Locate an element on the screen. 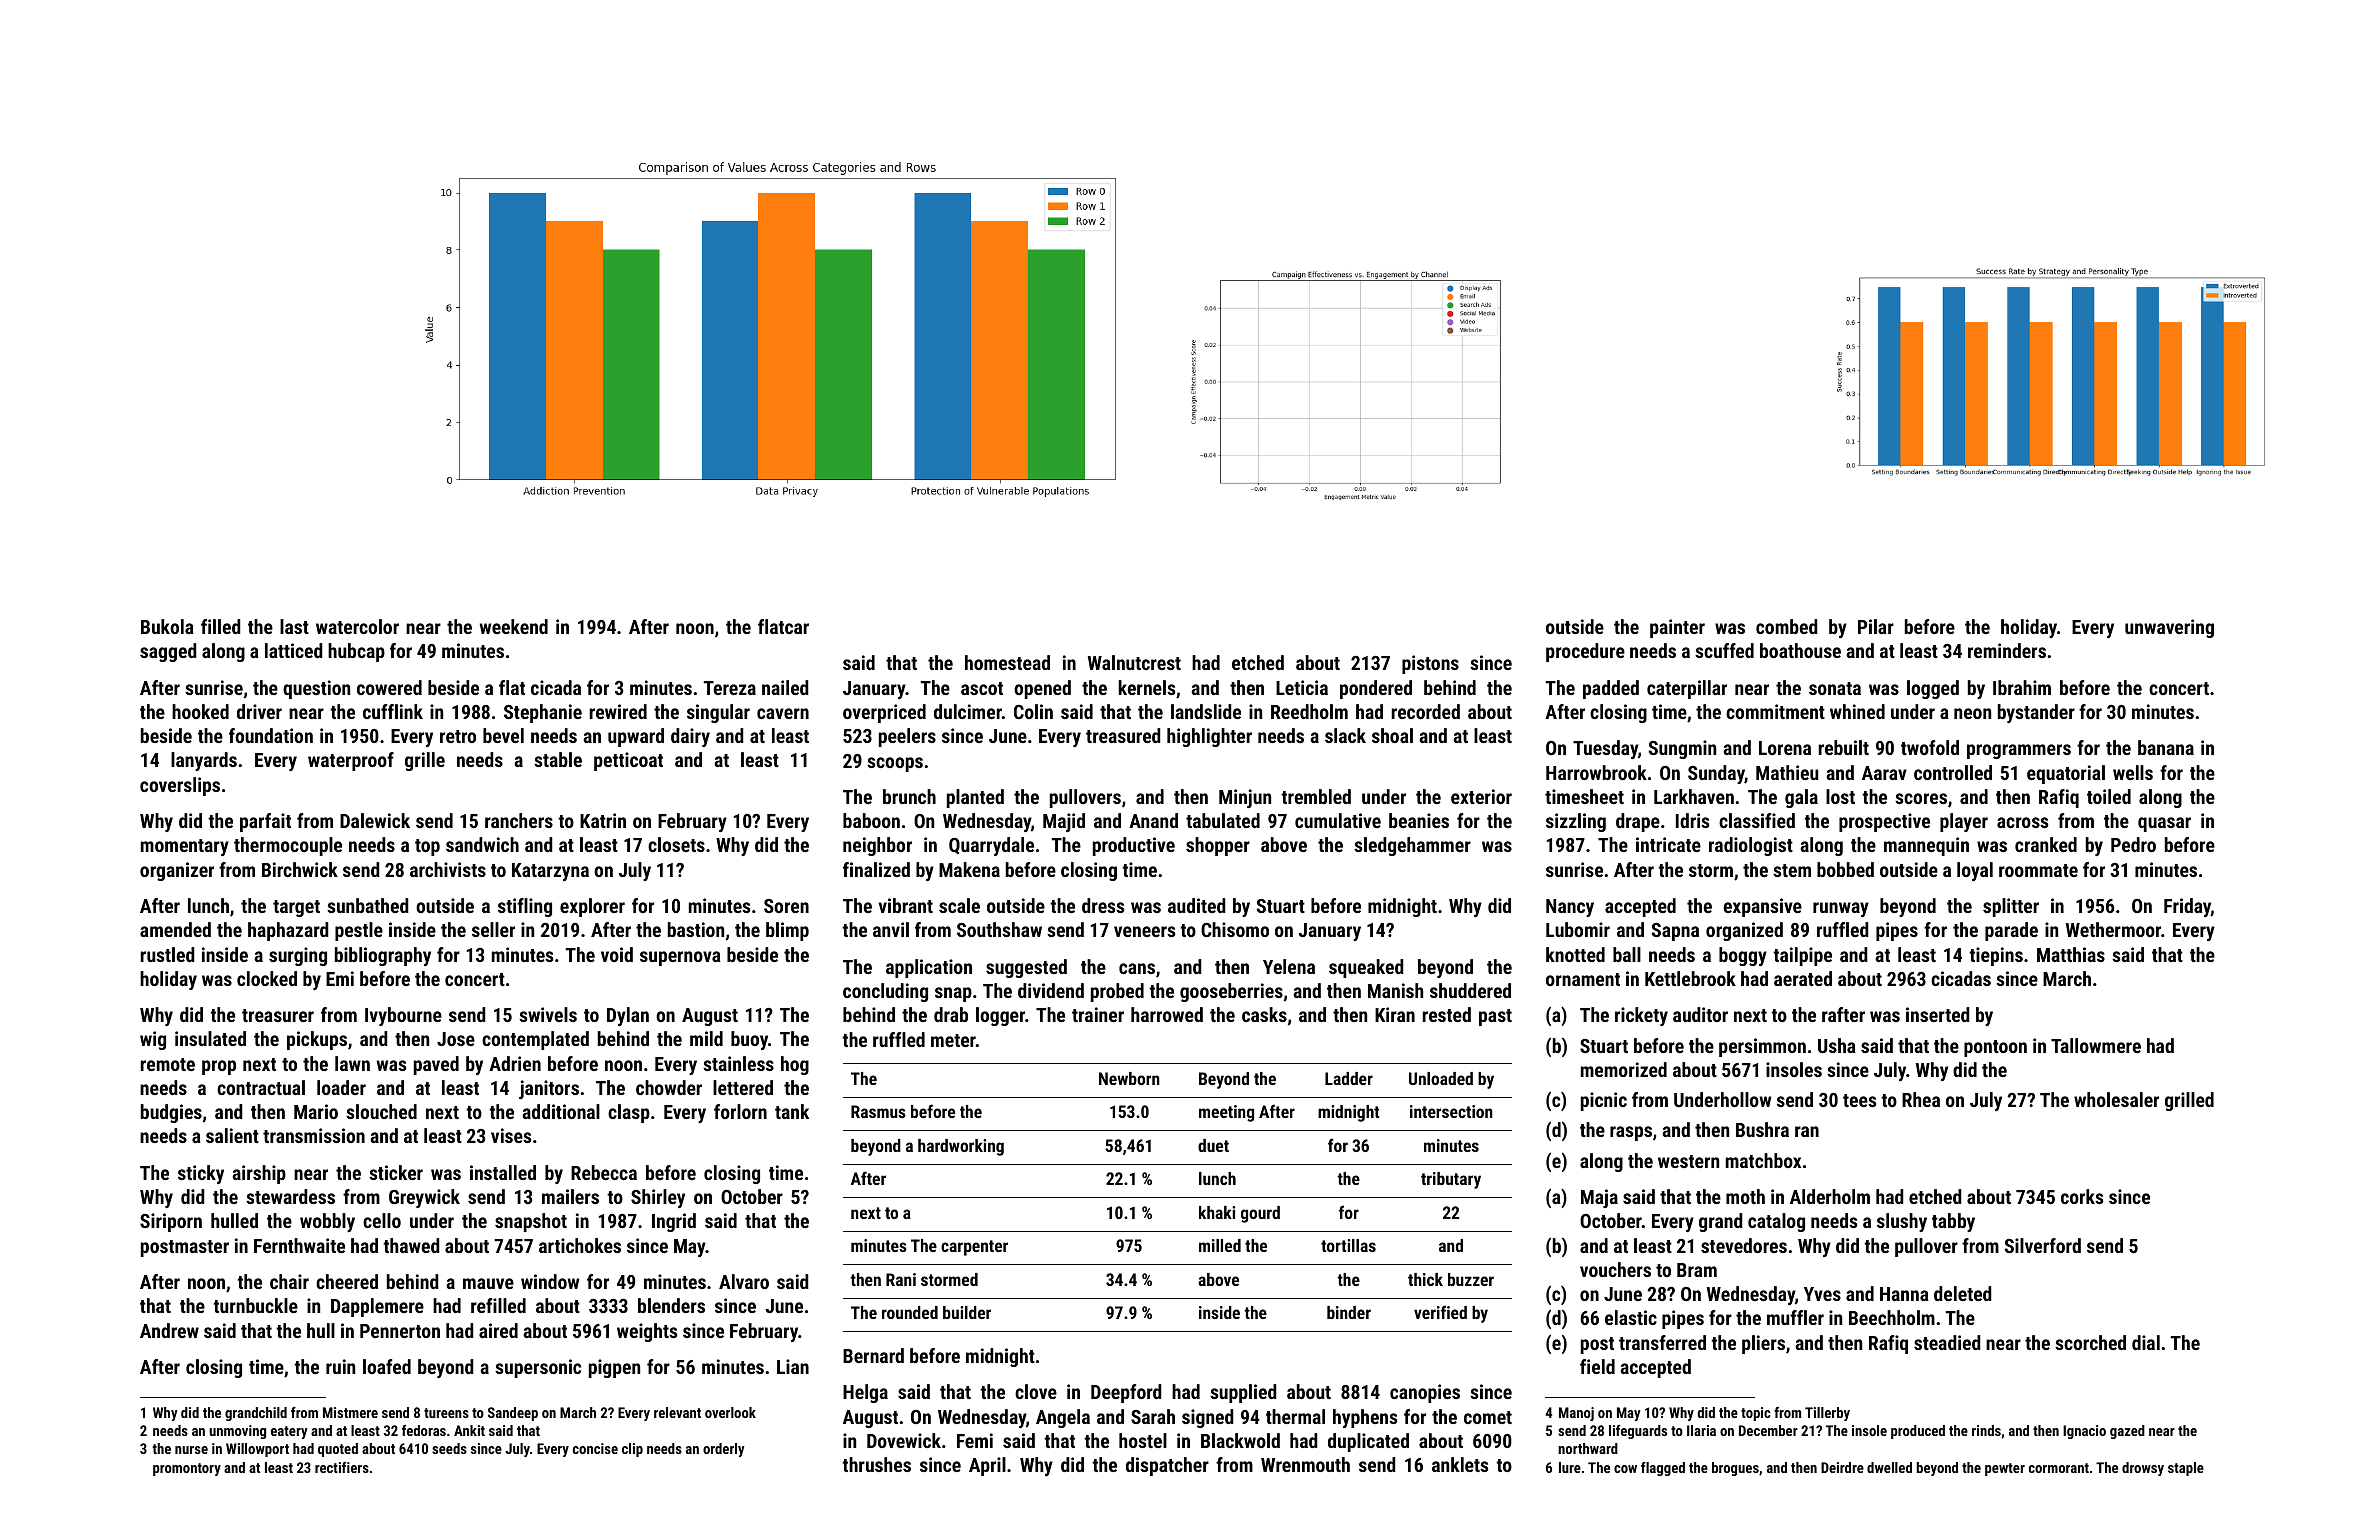 The image size is (2355, 1524). Silverford is located at coordinates (2043, 1245).
